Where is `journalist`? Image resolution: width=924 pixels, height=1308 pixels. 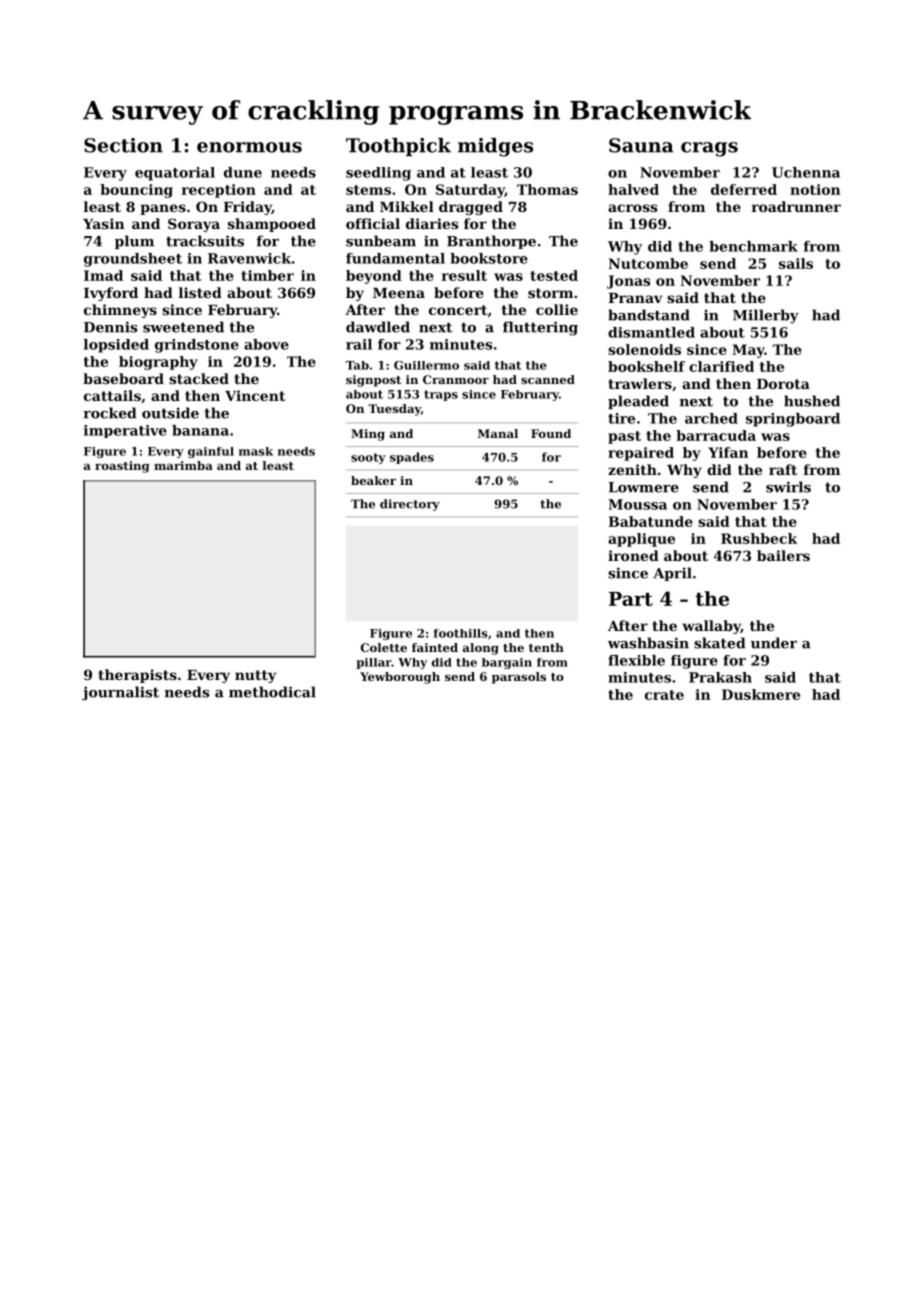 journalist is located at coordinates (120, 693).
